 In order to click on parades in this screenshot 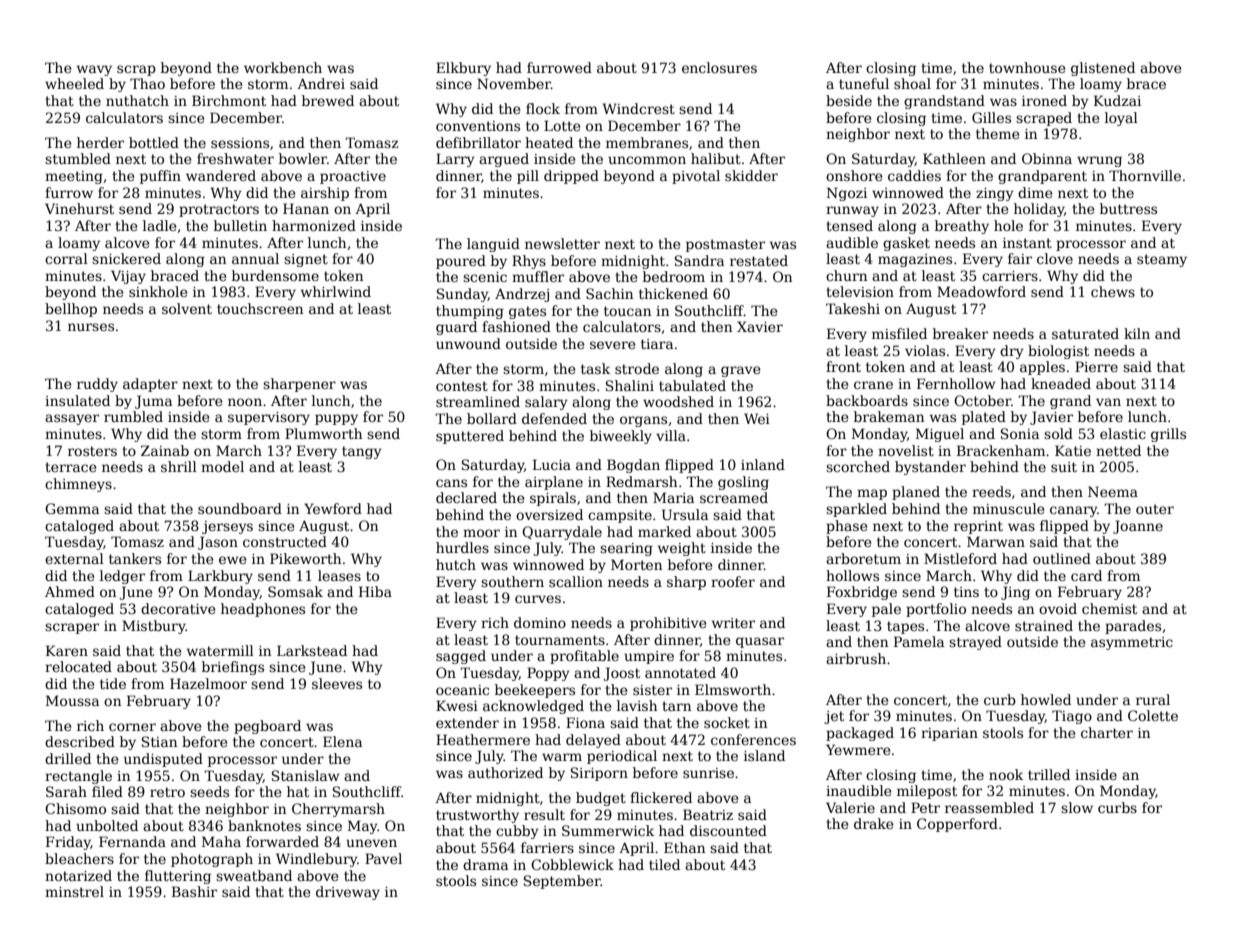, I will do `click(1133, 627)`.
